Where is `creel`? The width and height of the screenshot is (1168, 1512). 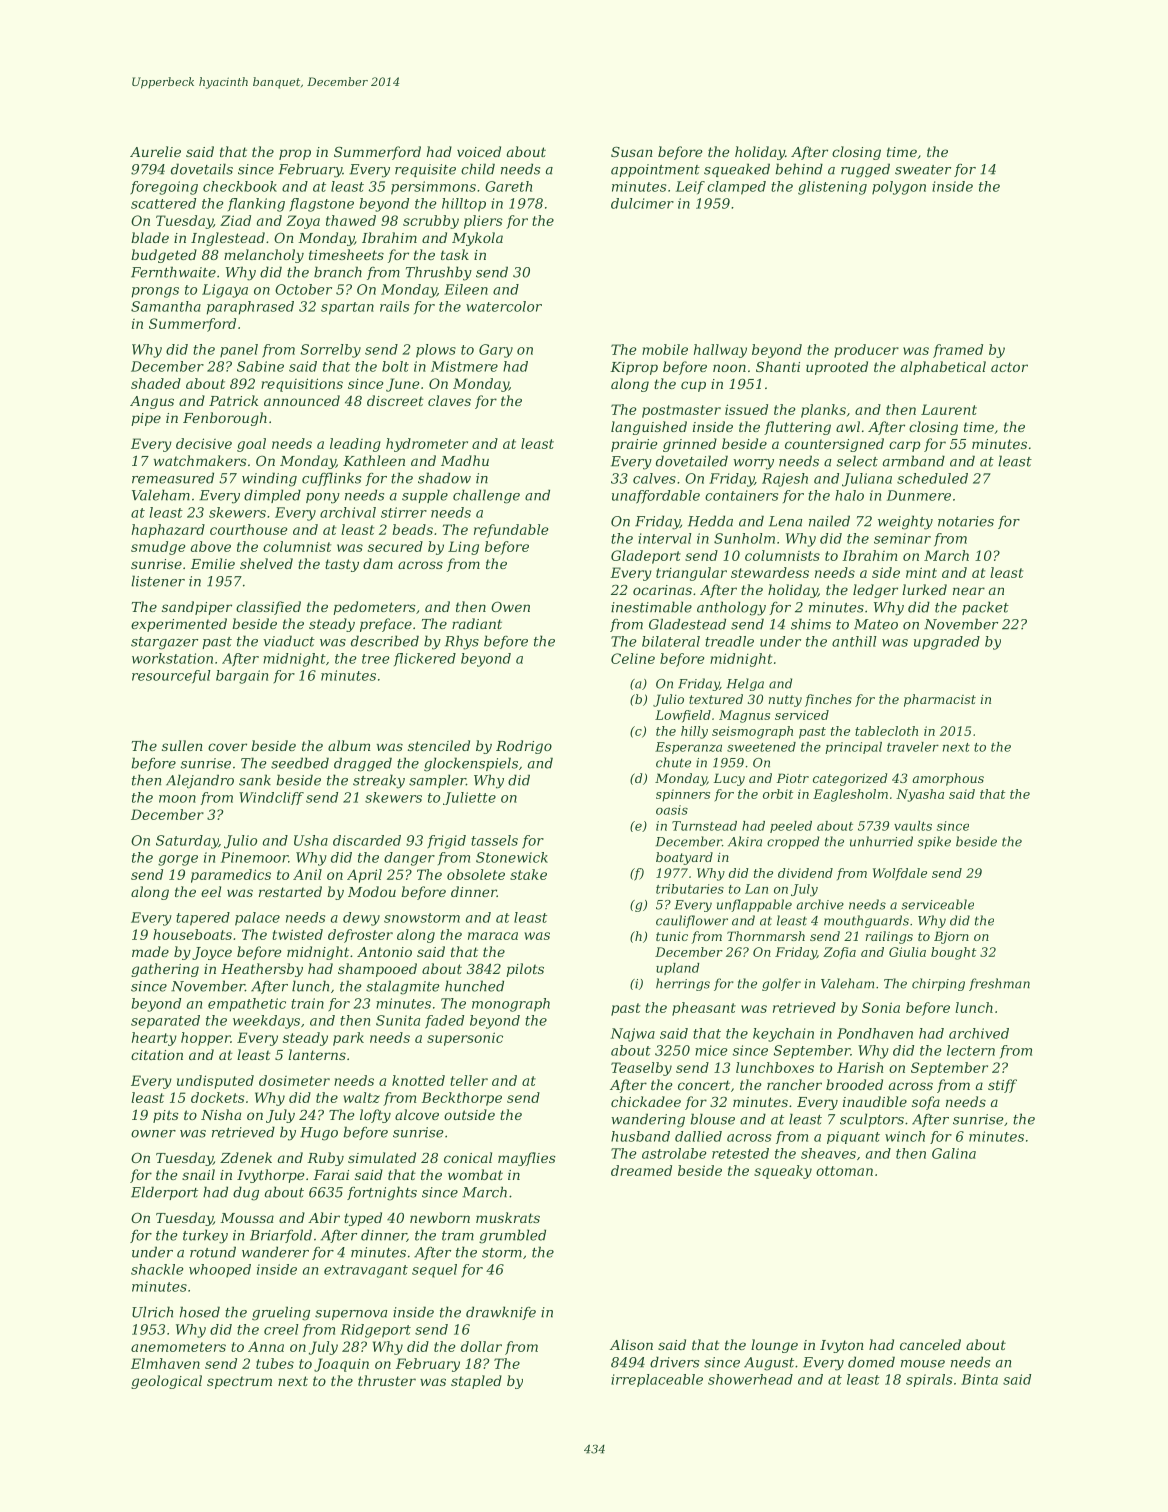
creel is located at coordinates (281, 1329).
